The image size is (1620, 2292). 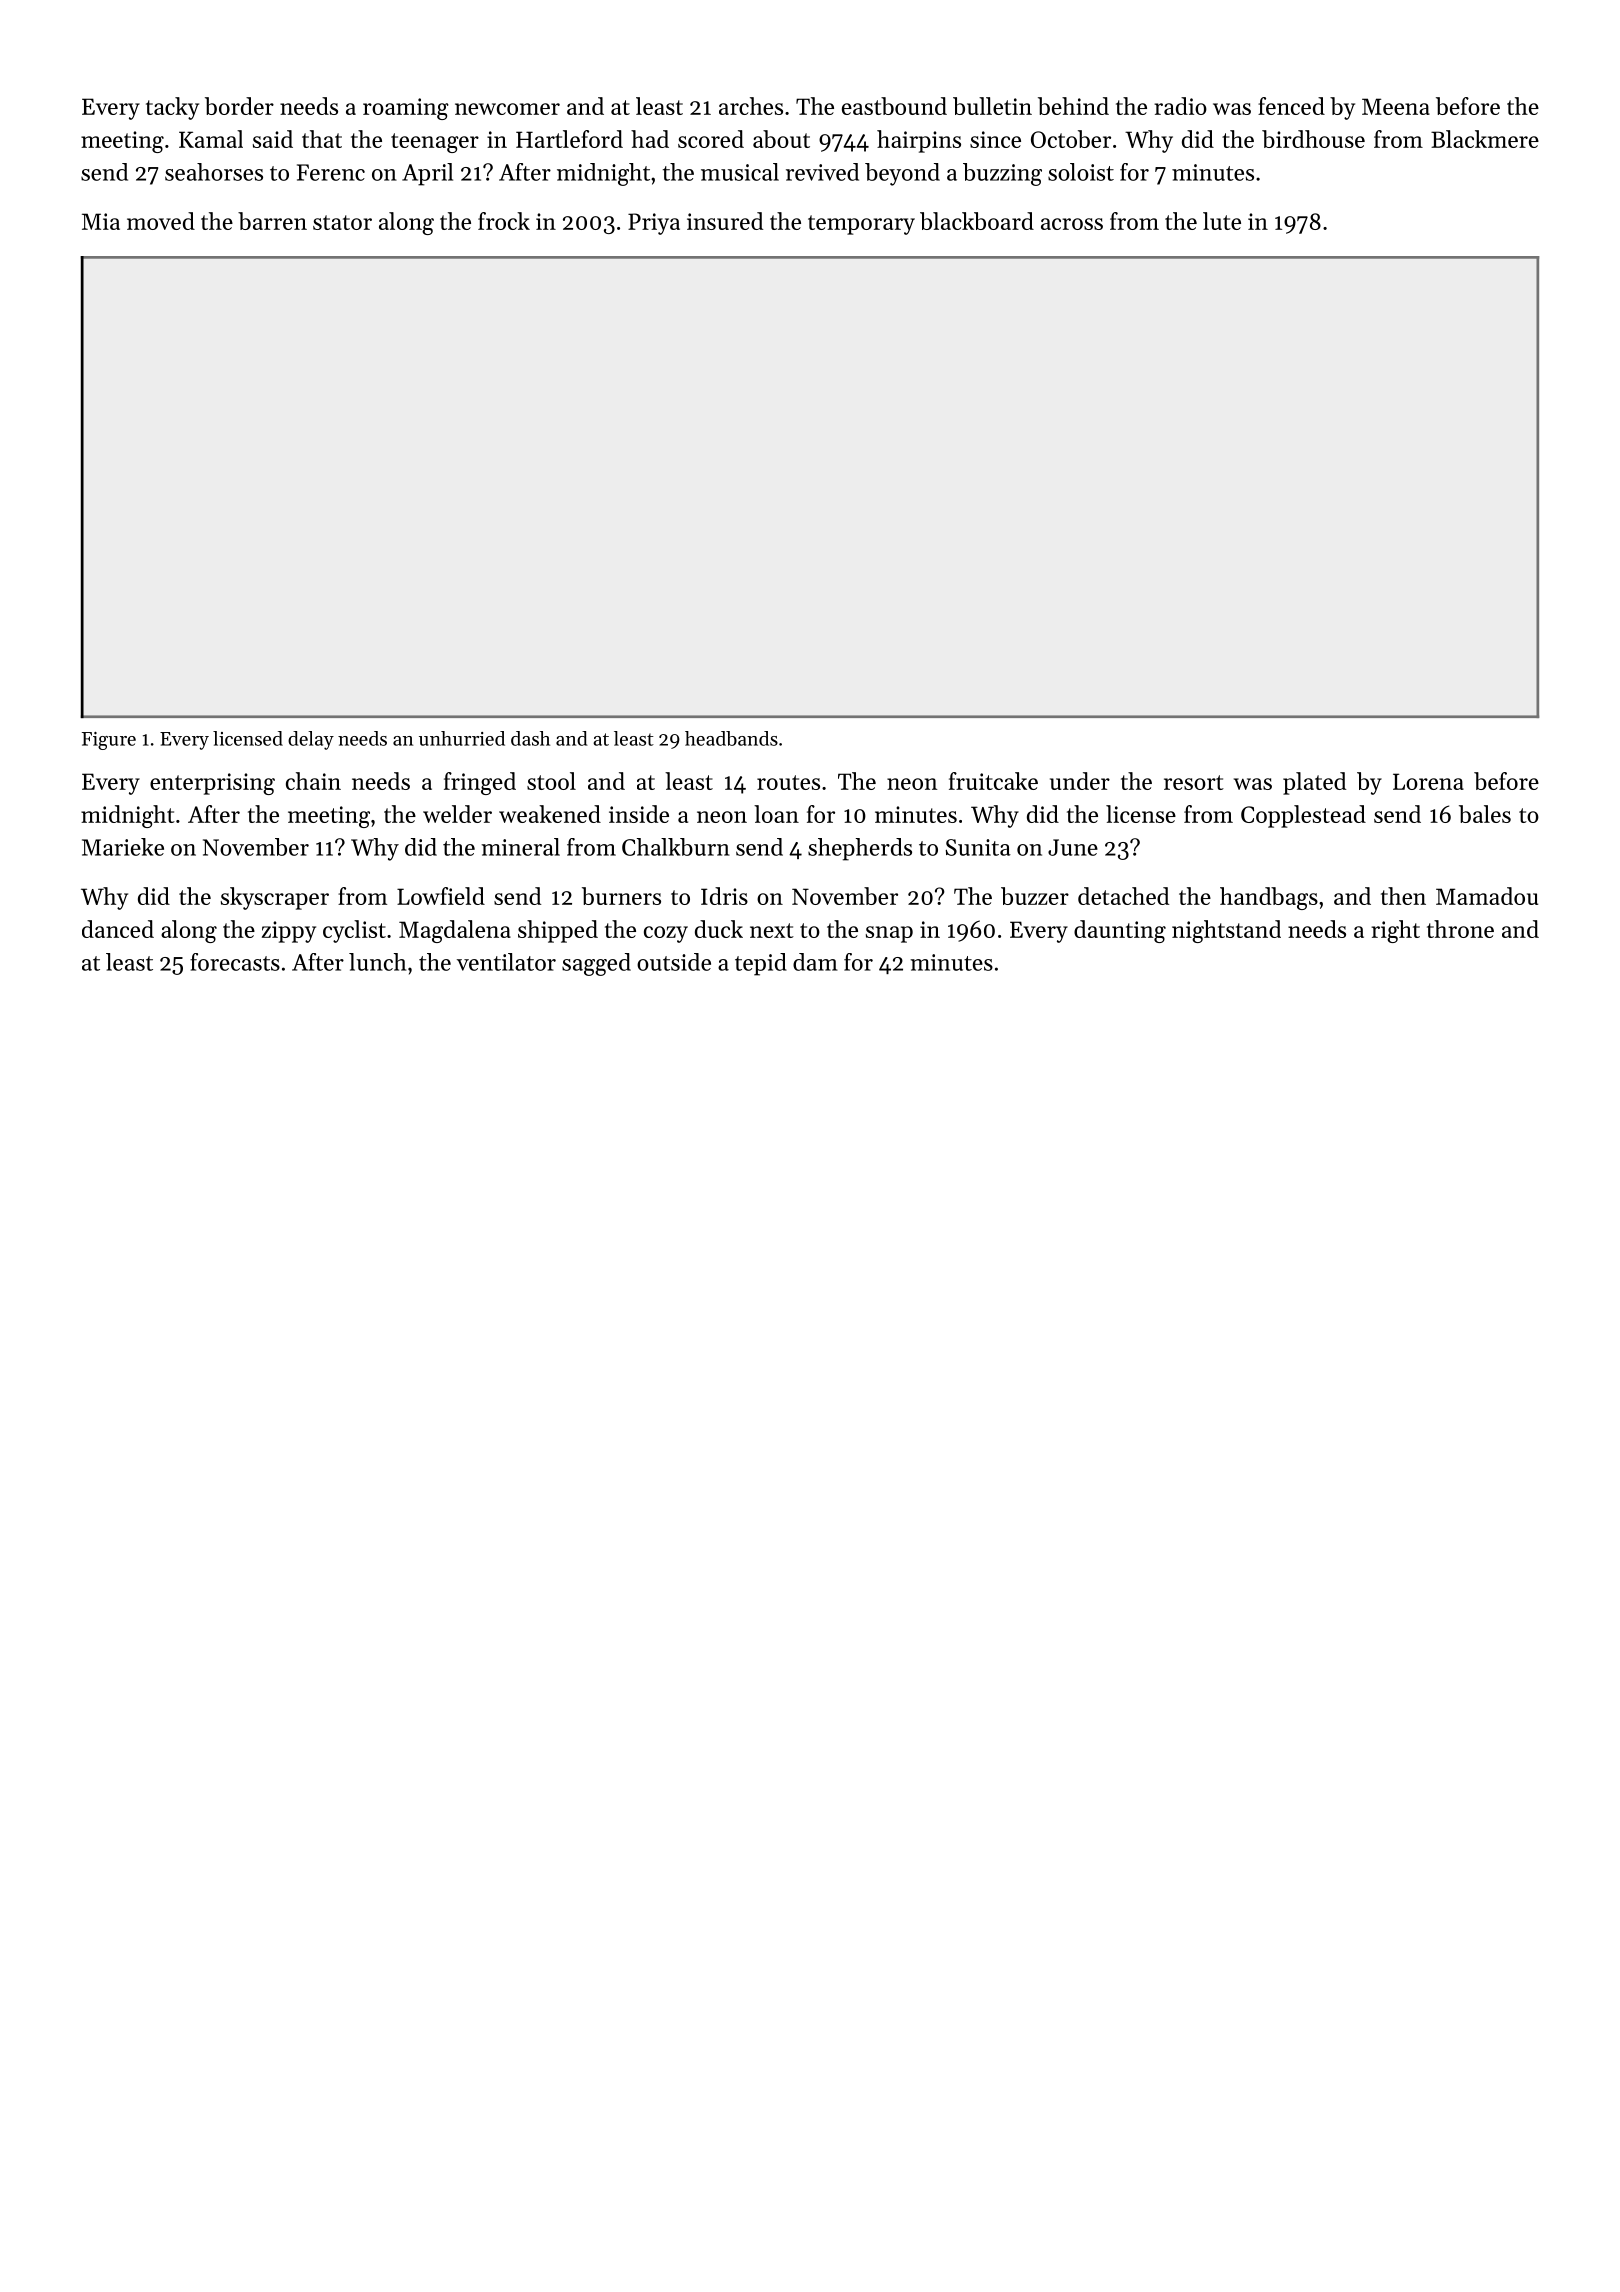 I want to click on fruitcake, so click(x=993, y=781).
